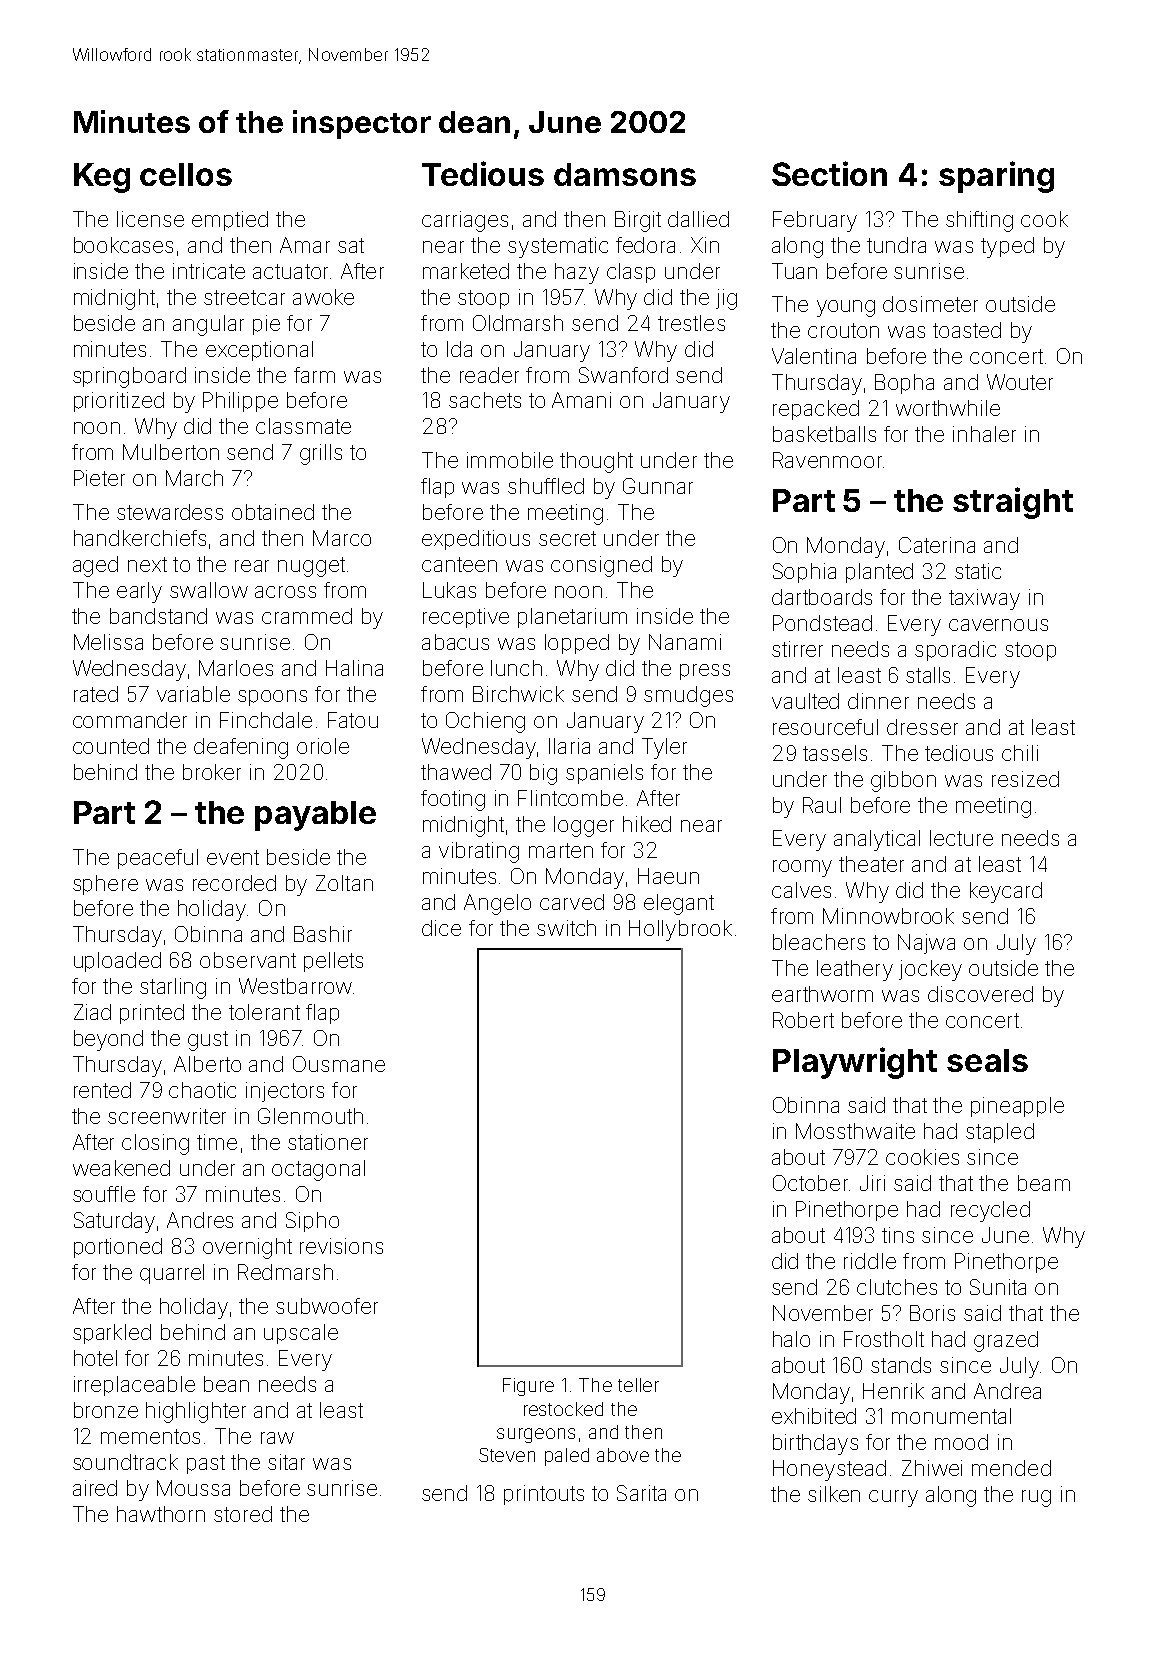 Image resolution: width=1160 pixels, height=1679 pixels. What do you see at coordinates (95, 1488) in the screenshot?
I see `aired` at bounding box center [95, 1488].
